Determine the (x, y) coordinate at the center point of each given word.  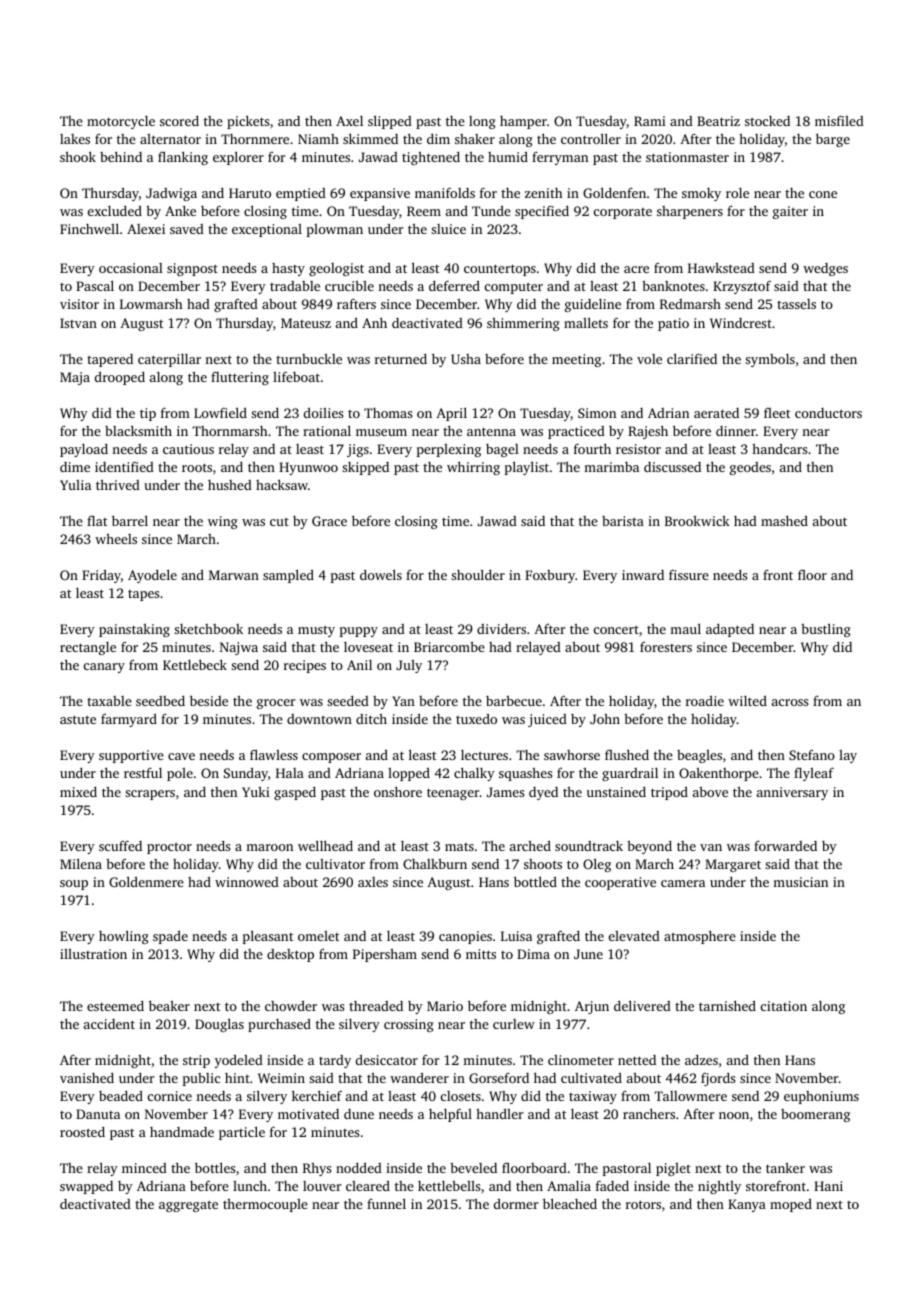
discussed (672, 467)
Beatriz (718, 121)
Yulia (75, 485)
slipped (390, 122)
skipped (365, 468)
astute (78, 719)
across (790, 702)
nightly (719, 1187)
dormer (516, 1204)
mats (459, 847)
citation (784, 1006)
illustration (93, 954)
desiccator (387, 1060)
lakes (75, 139)
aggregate (188, 1206)
